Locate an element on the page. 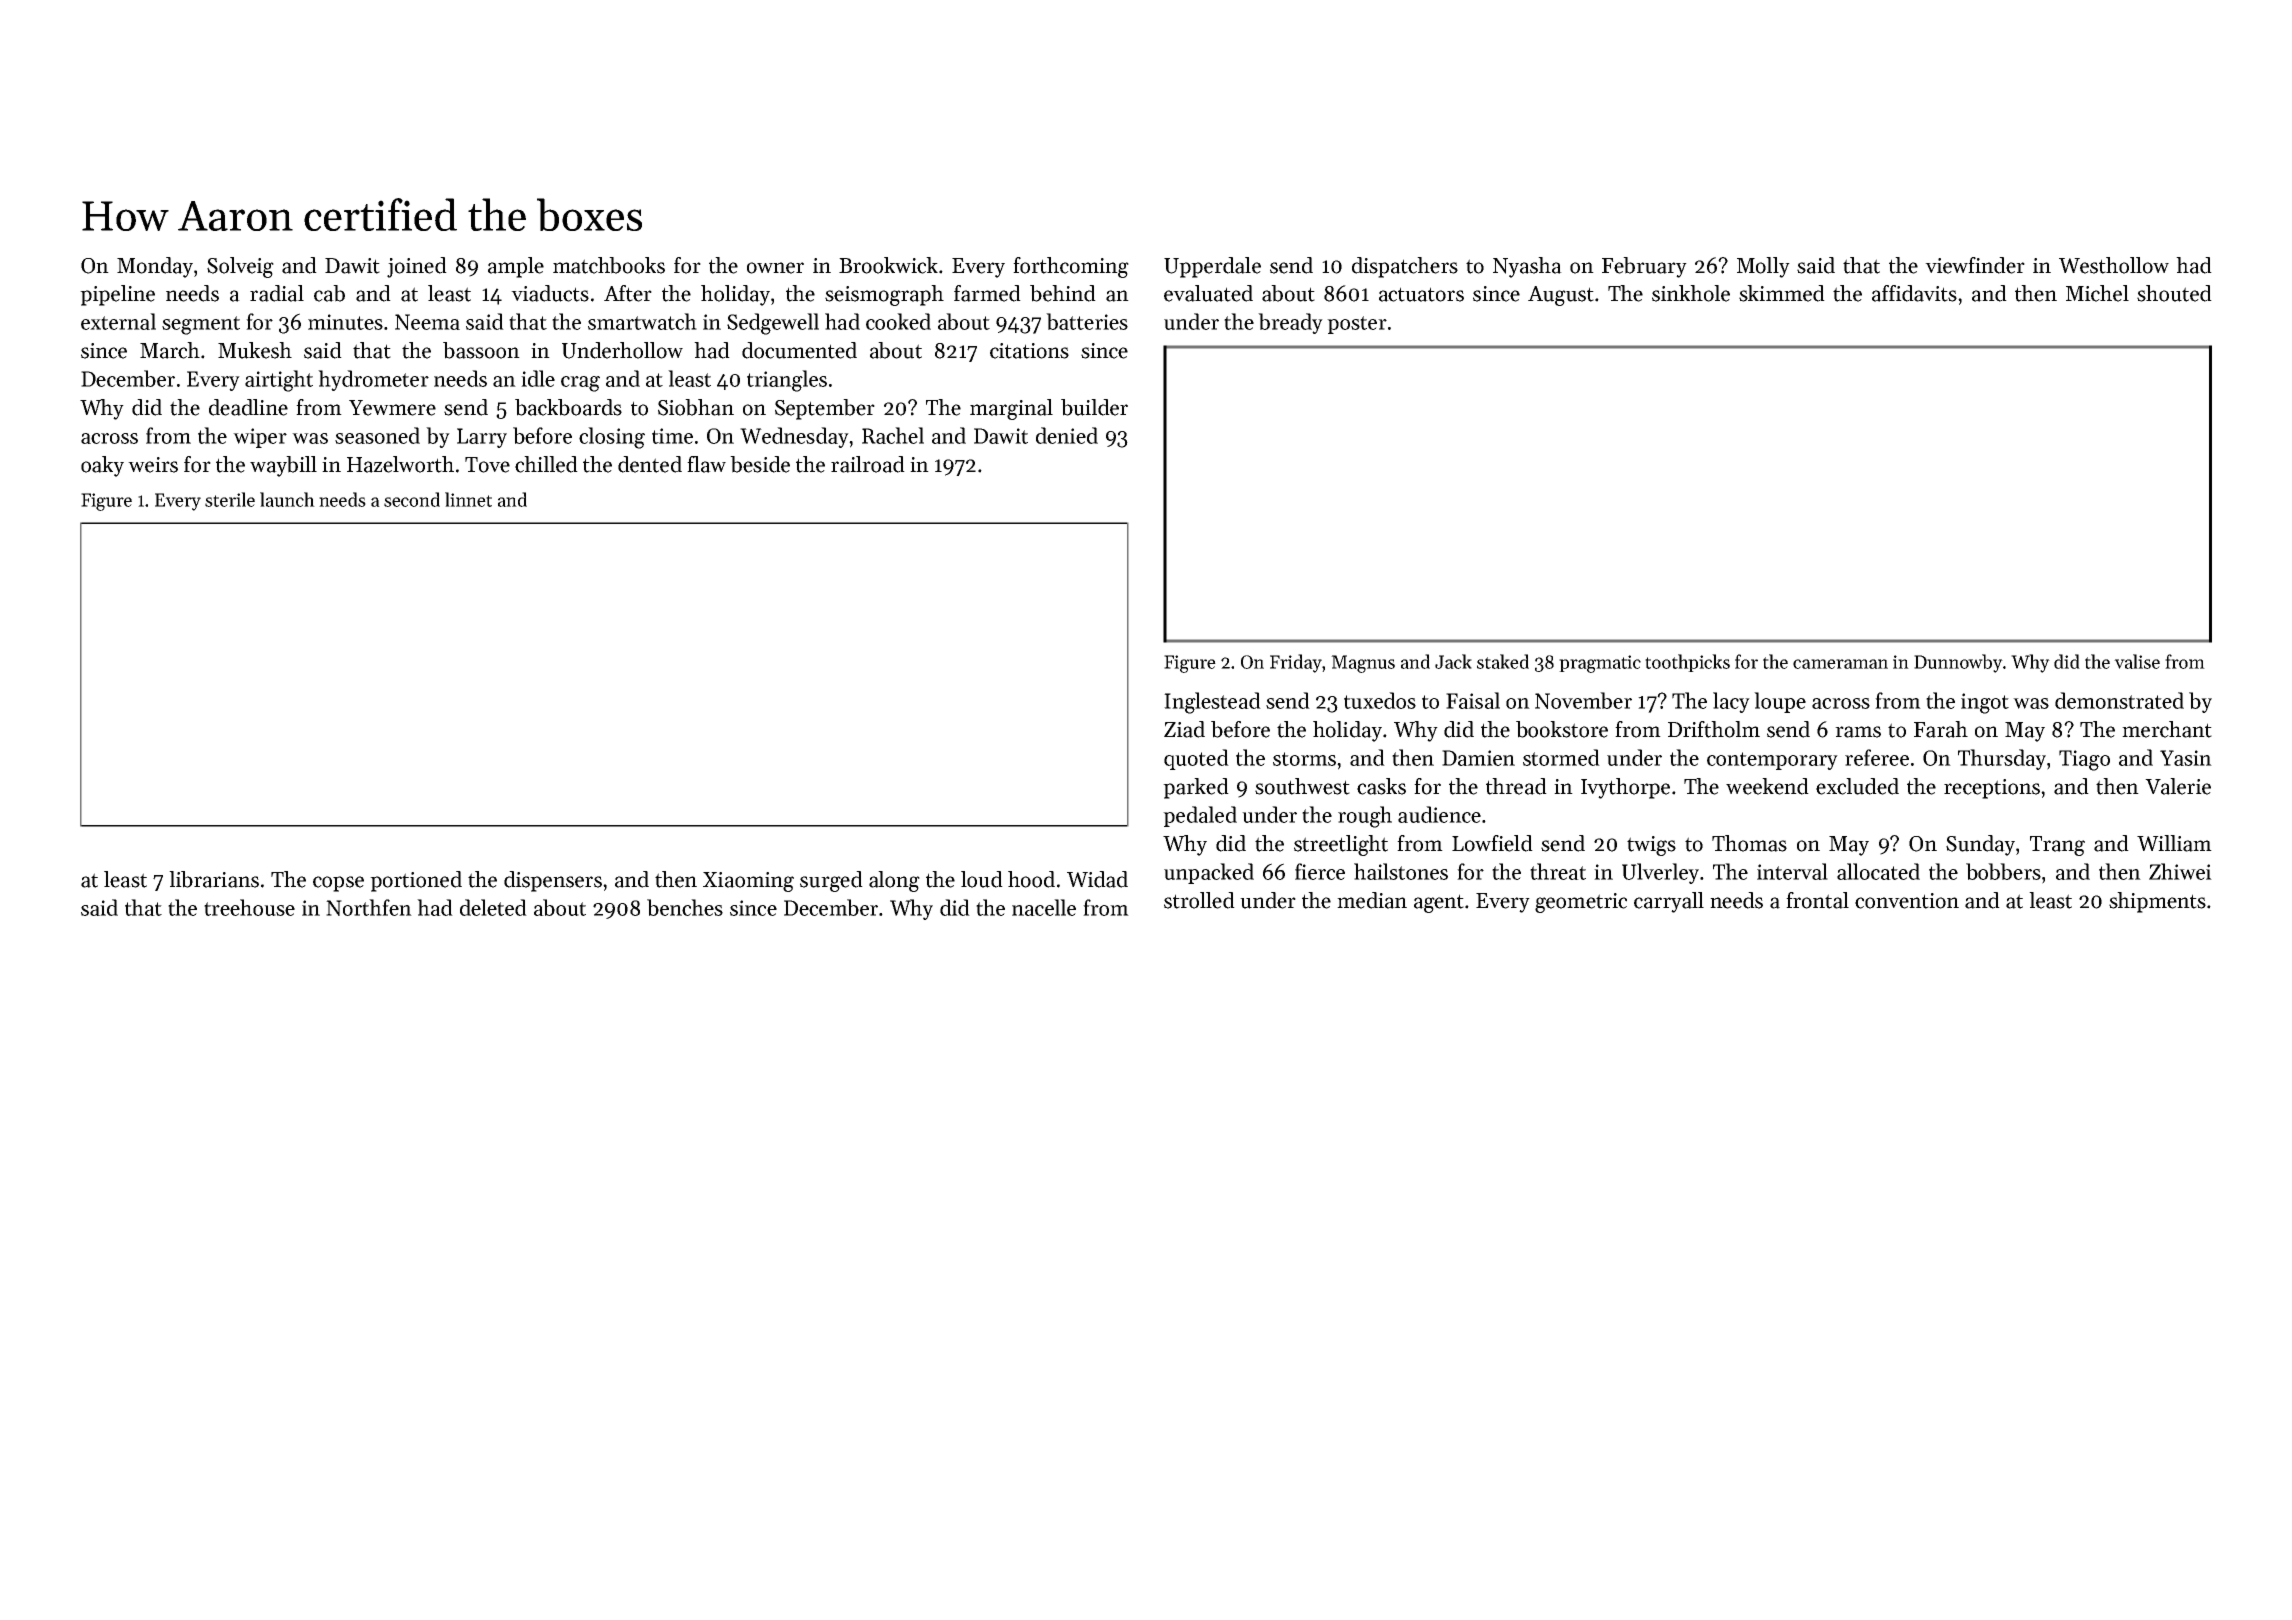 The image size is (2292, 1620). shipments is located at coordinates (2157, 902).
